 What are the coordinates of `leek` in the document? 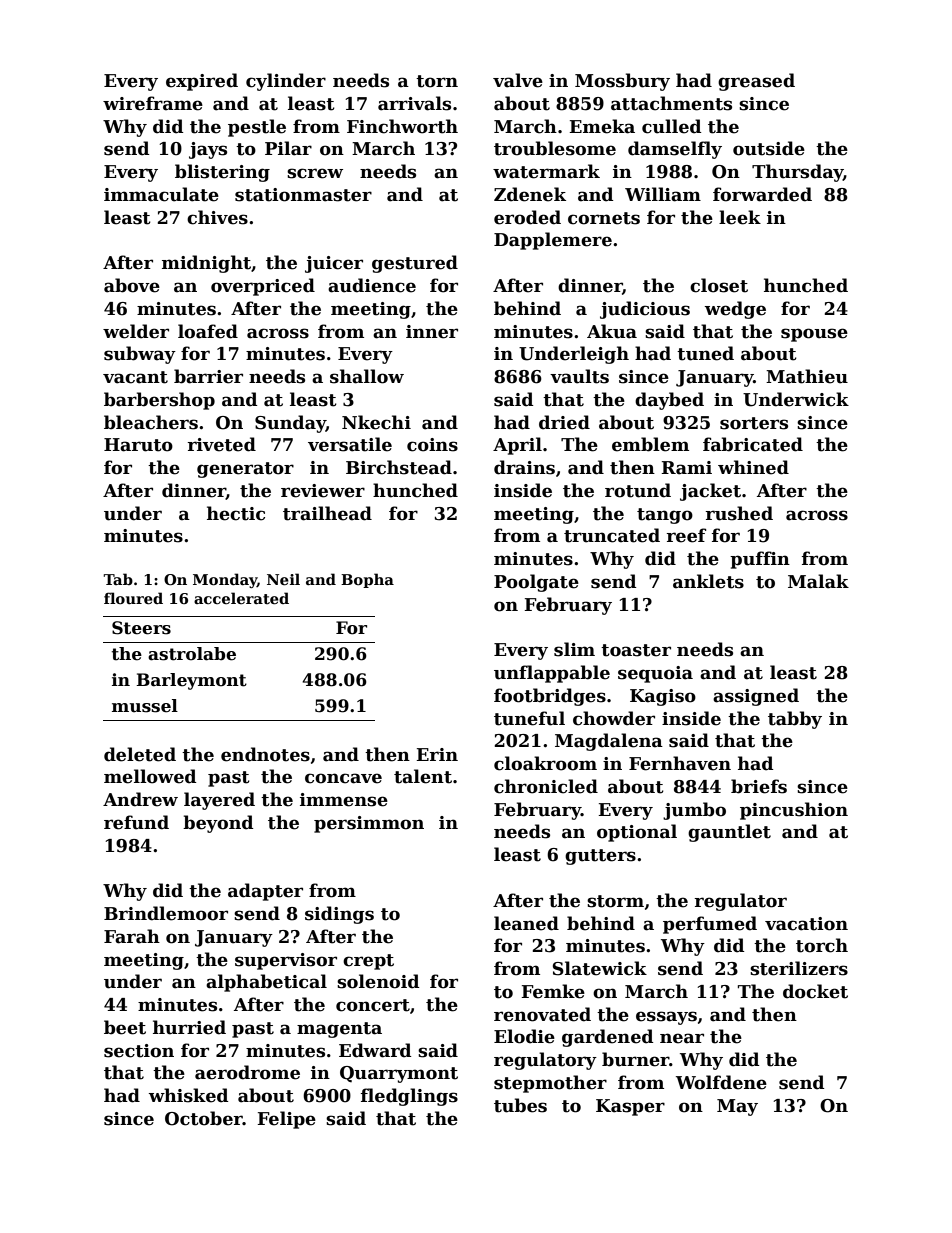 It's located at (740, 217).
